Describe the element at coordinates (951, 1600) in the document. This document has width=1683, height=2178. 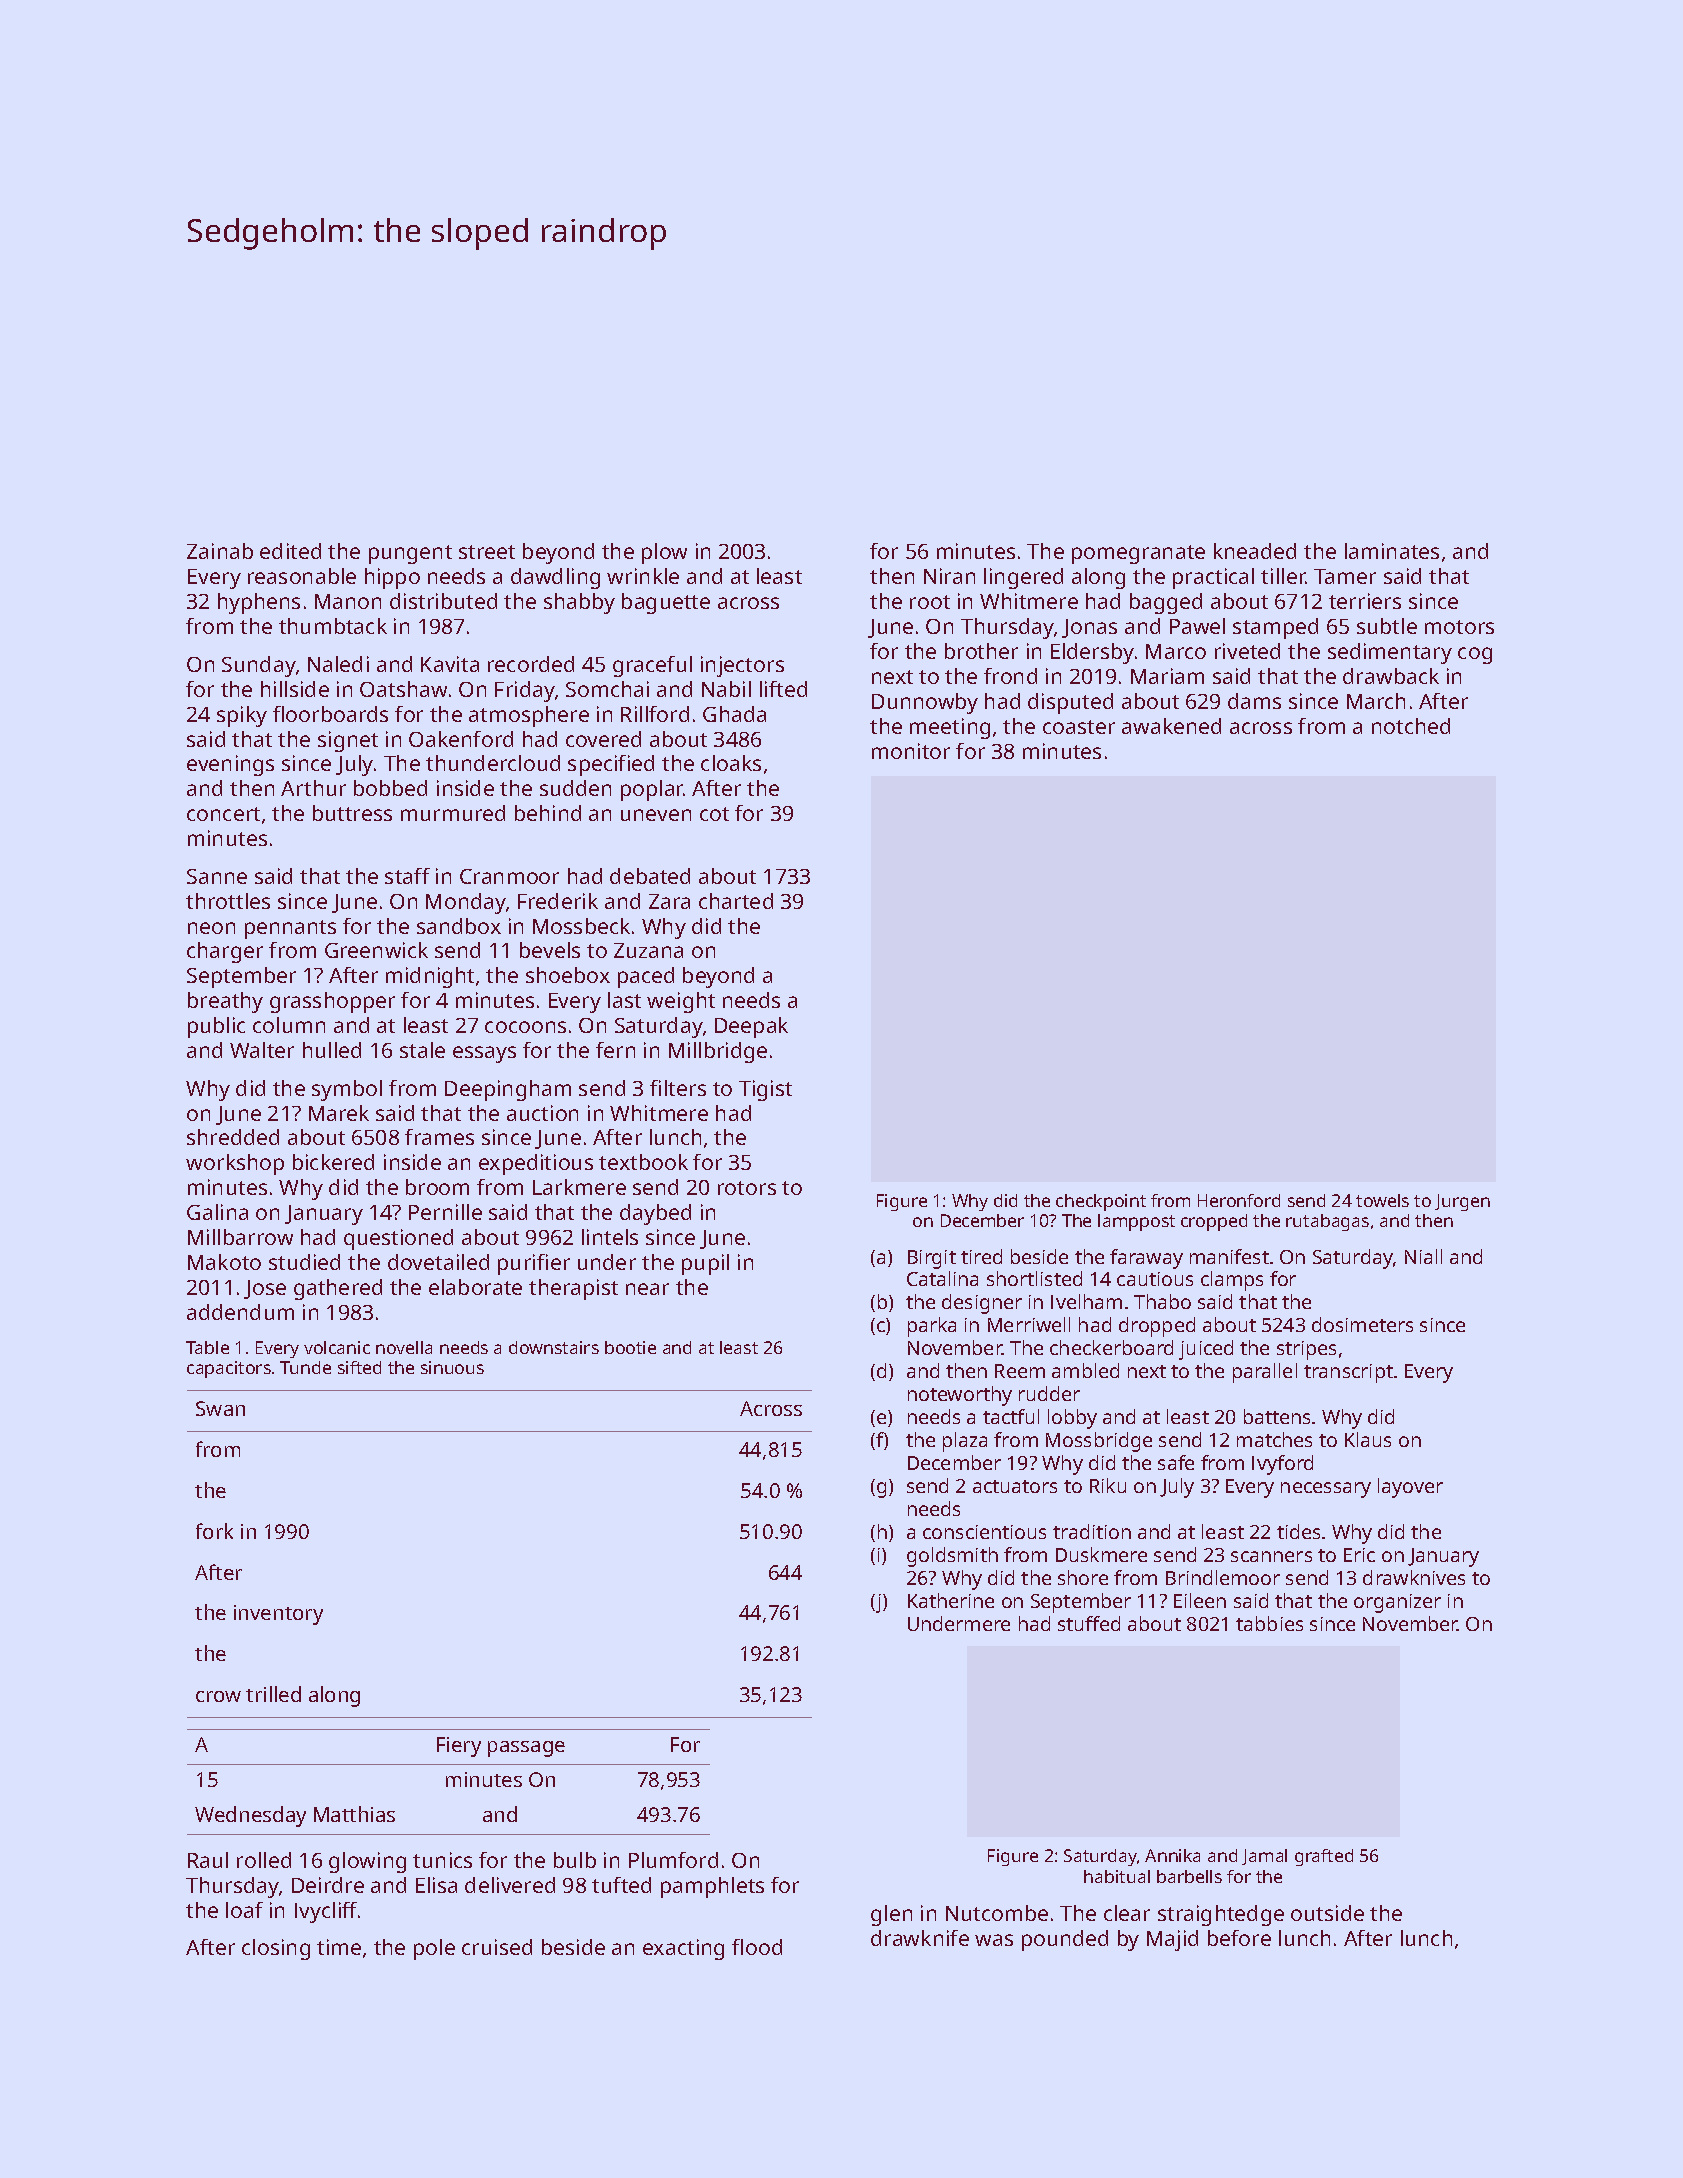
I see `Katherine` at that location.
